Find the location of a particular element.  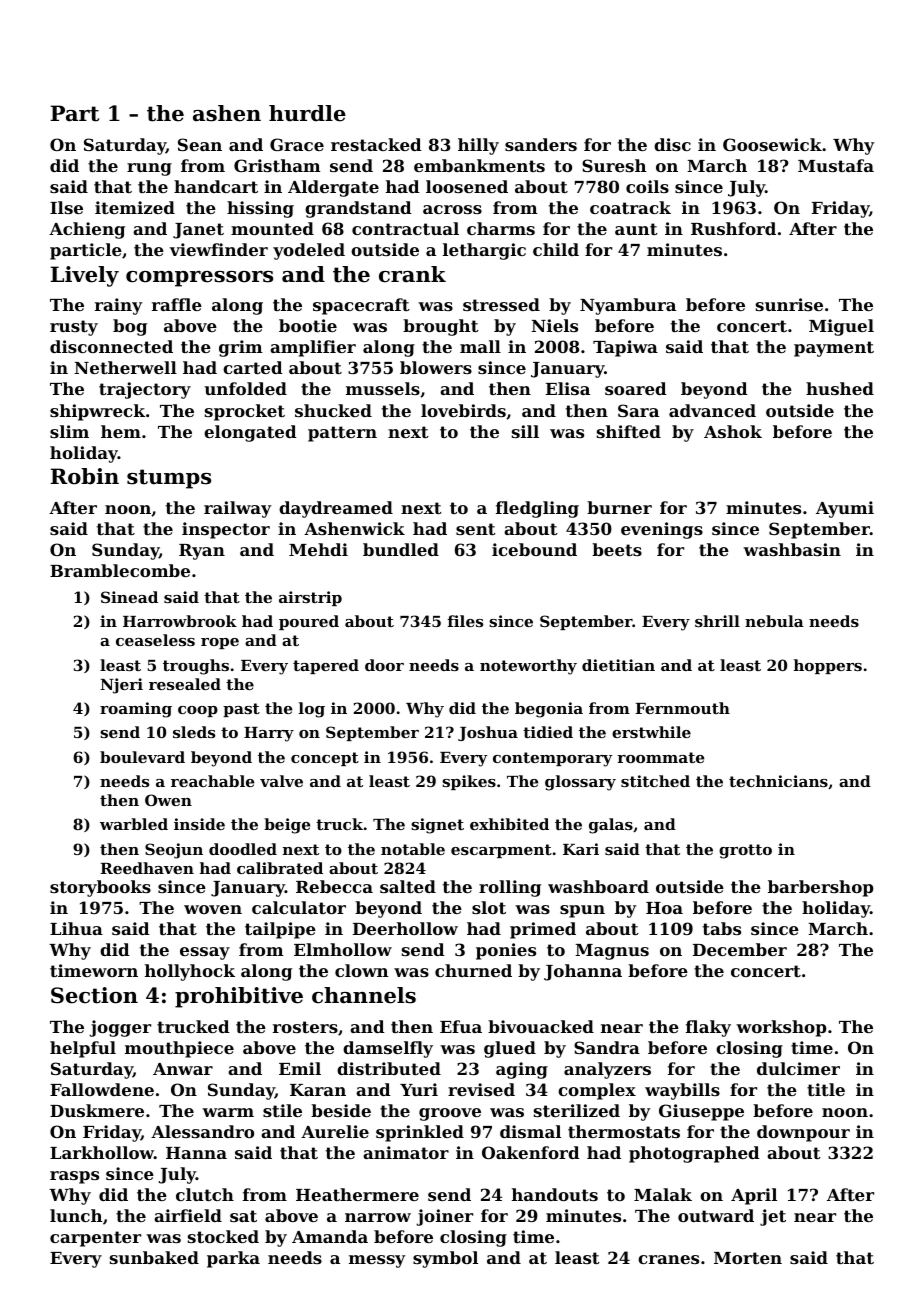

workshop is located at coordinates (781, 1028).
